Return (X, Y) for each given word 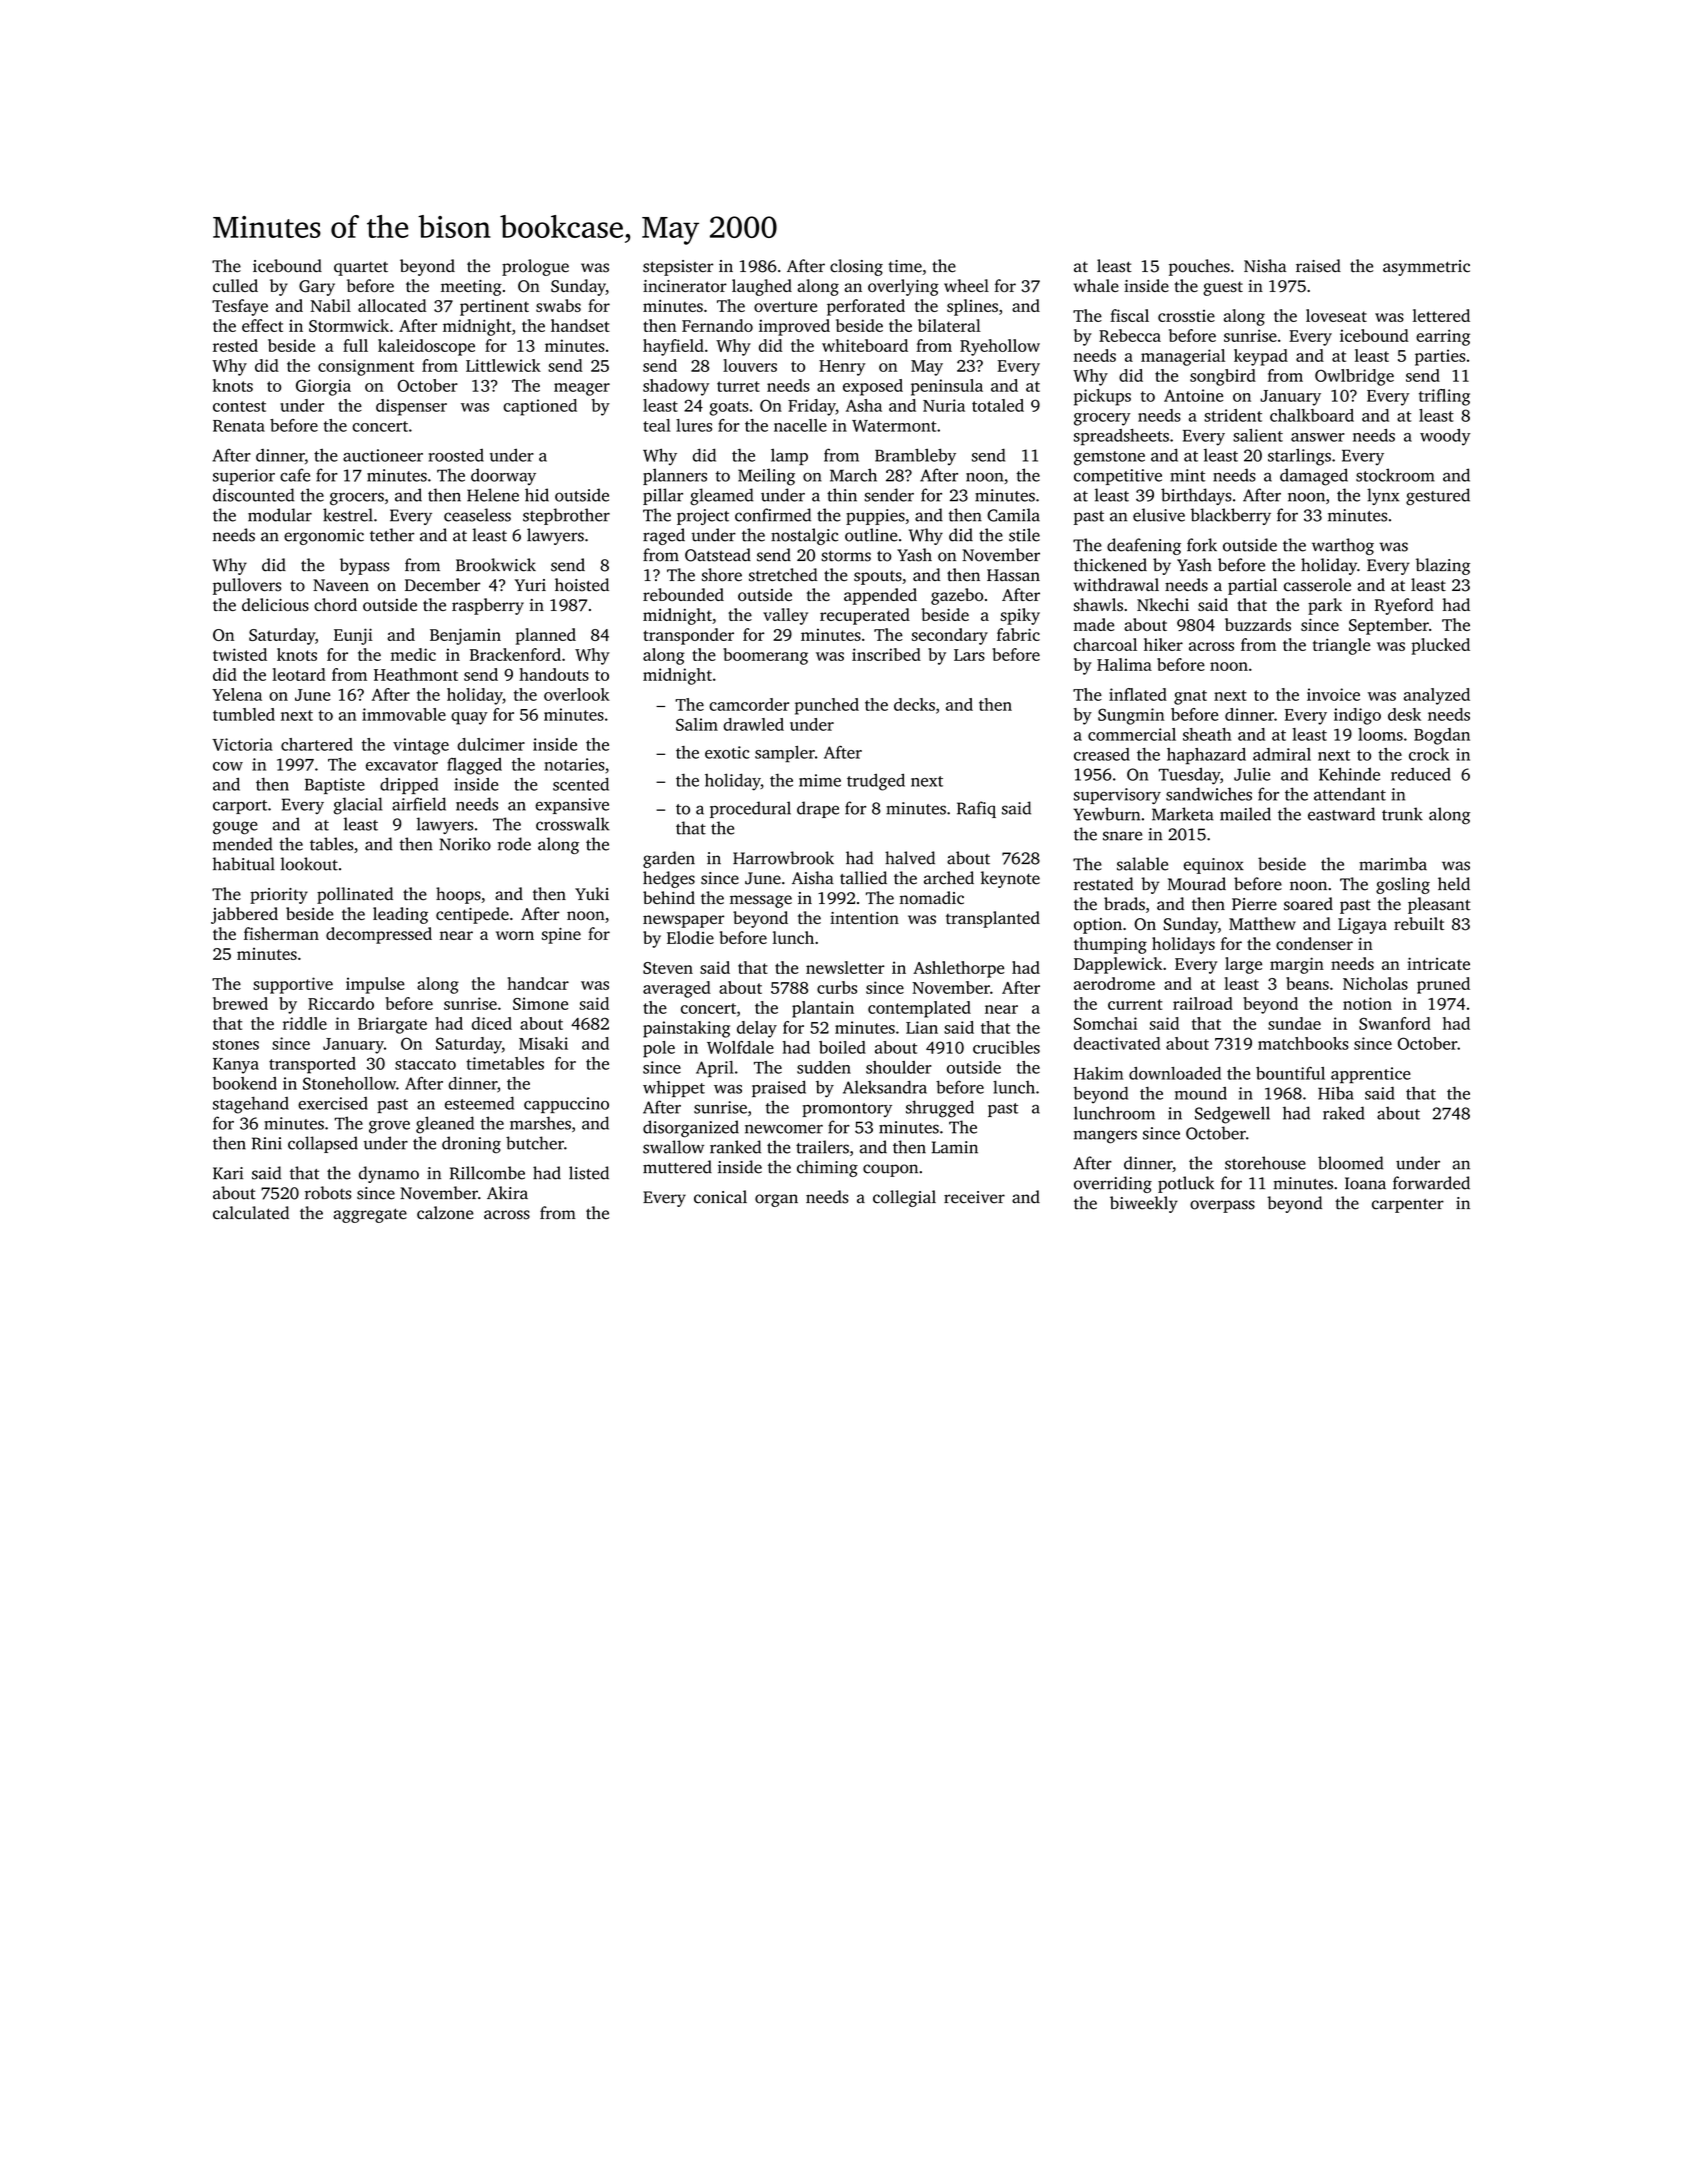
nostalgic (804, 536)
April (715, 1069)
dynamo (389, 1174)
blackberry (1231, 516)
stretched (783, 575)
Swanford (1395, 1023)
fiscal (1130, 315)
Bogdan (1442, 736)
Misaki (543, 1043)
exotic (727, 752)
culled (235, 285)
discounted (253, 495)
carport (240, 807)
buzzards (1258, 624)
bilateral (949, 325)
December (442, 585)
